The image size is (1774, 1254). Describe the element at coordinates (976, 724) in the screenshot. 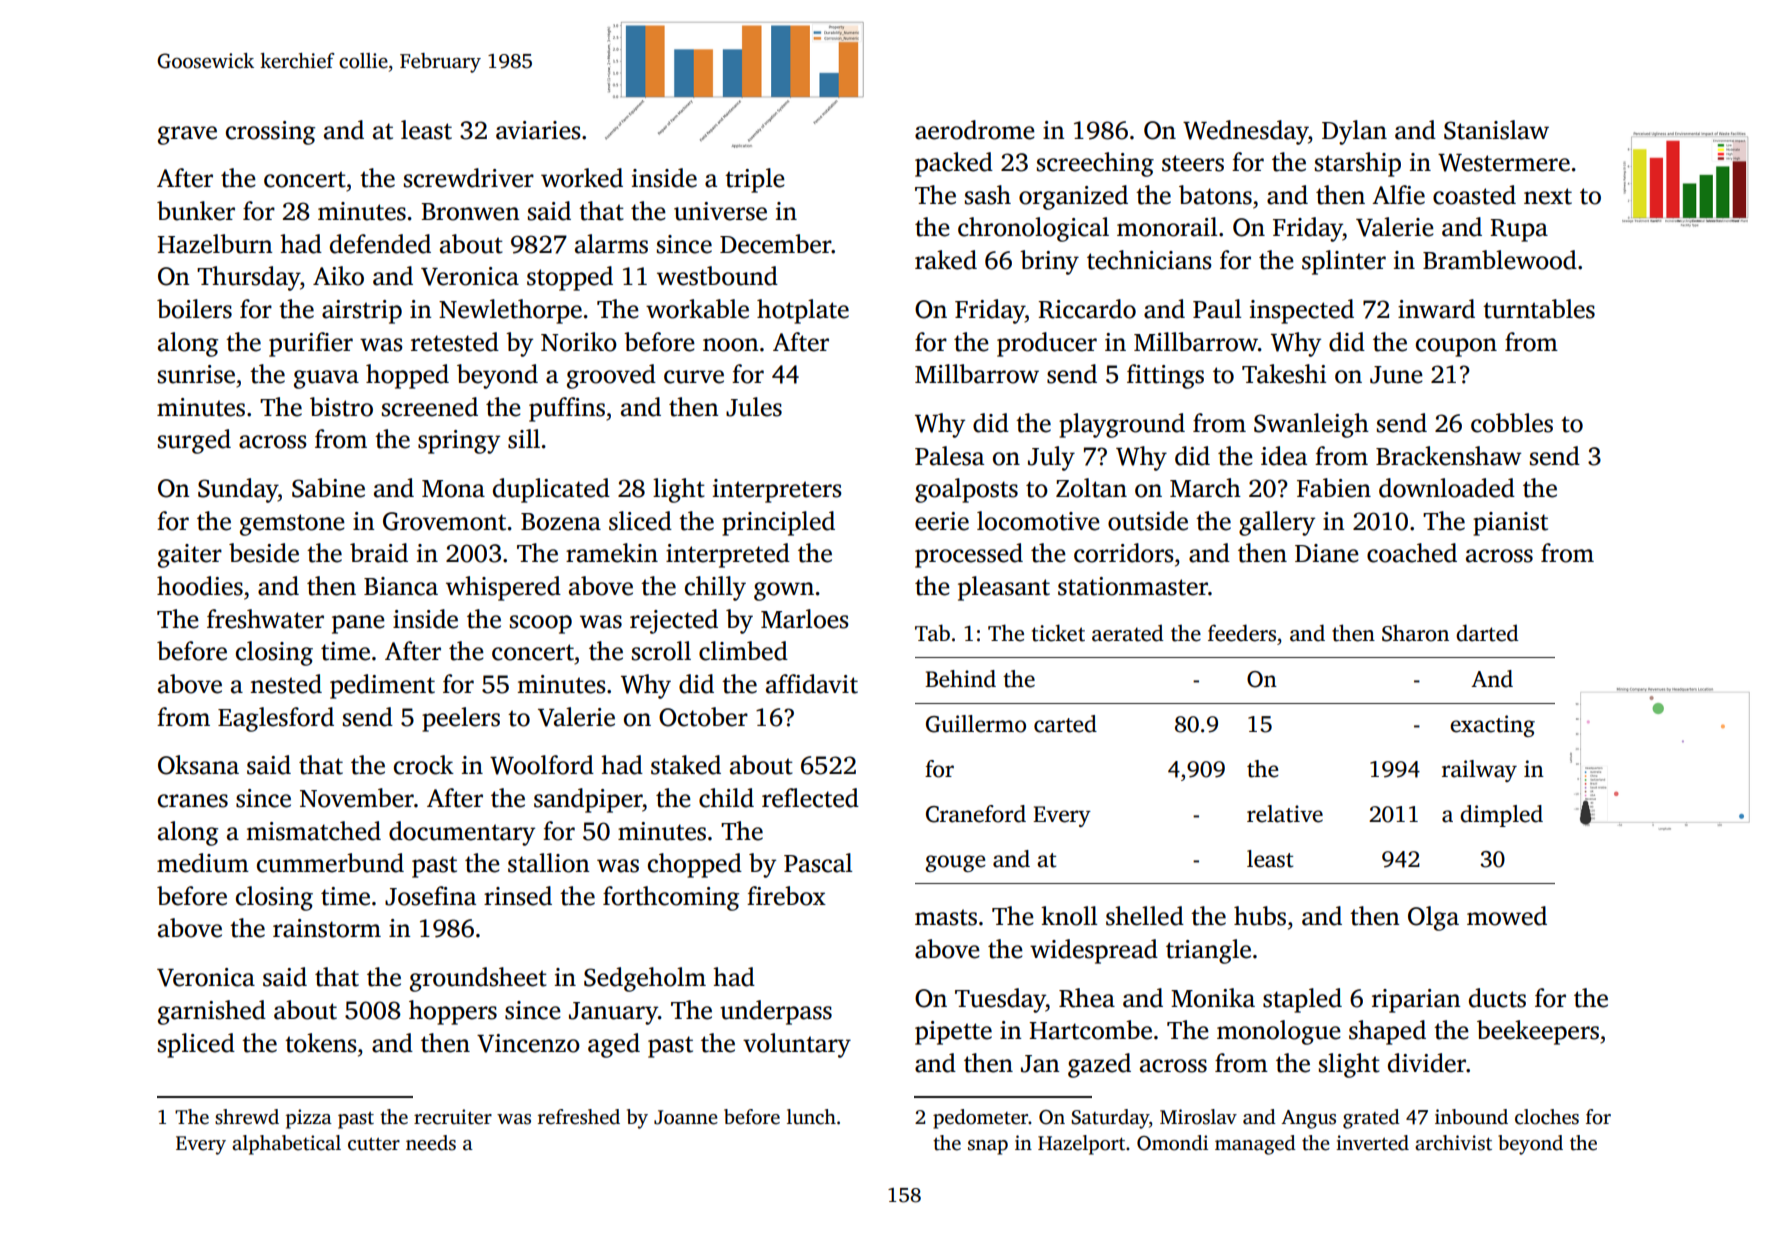

I see `Guillermo` at that location.
